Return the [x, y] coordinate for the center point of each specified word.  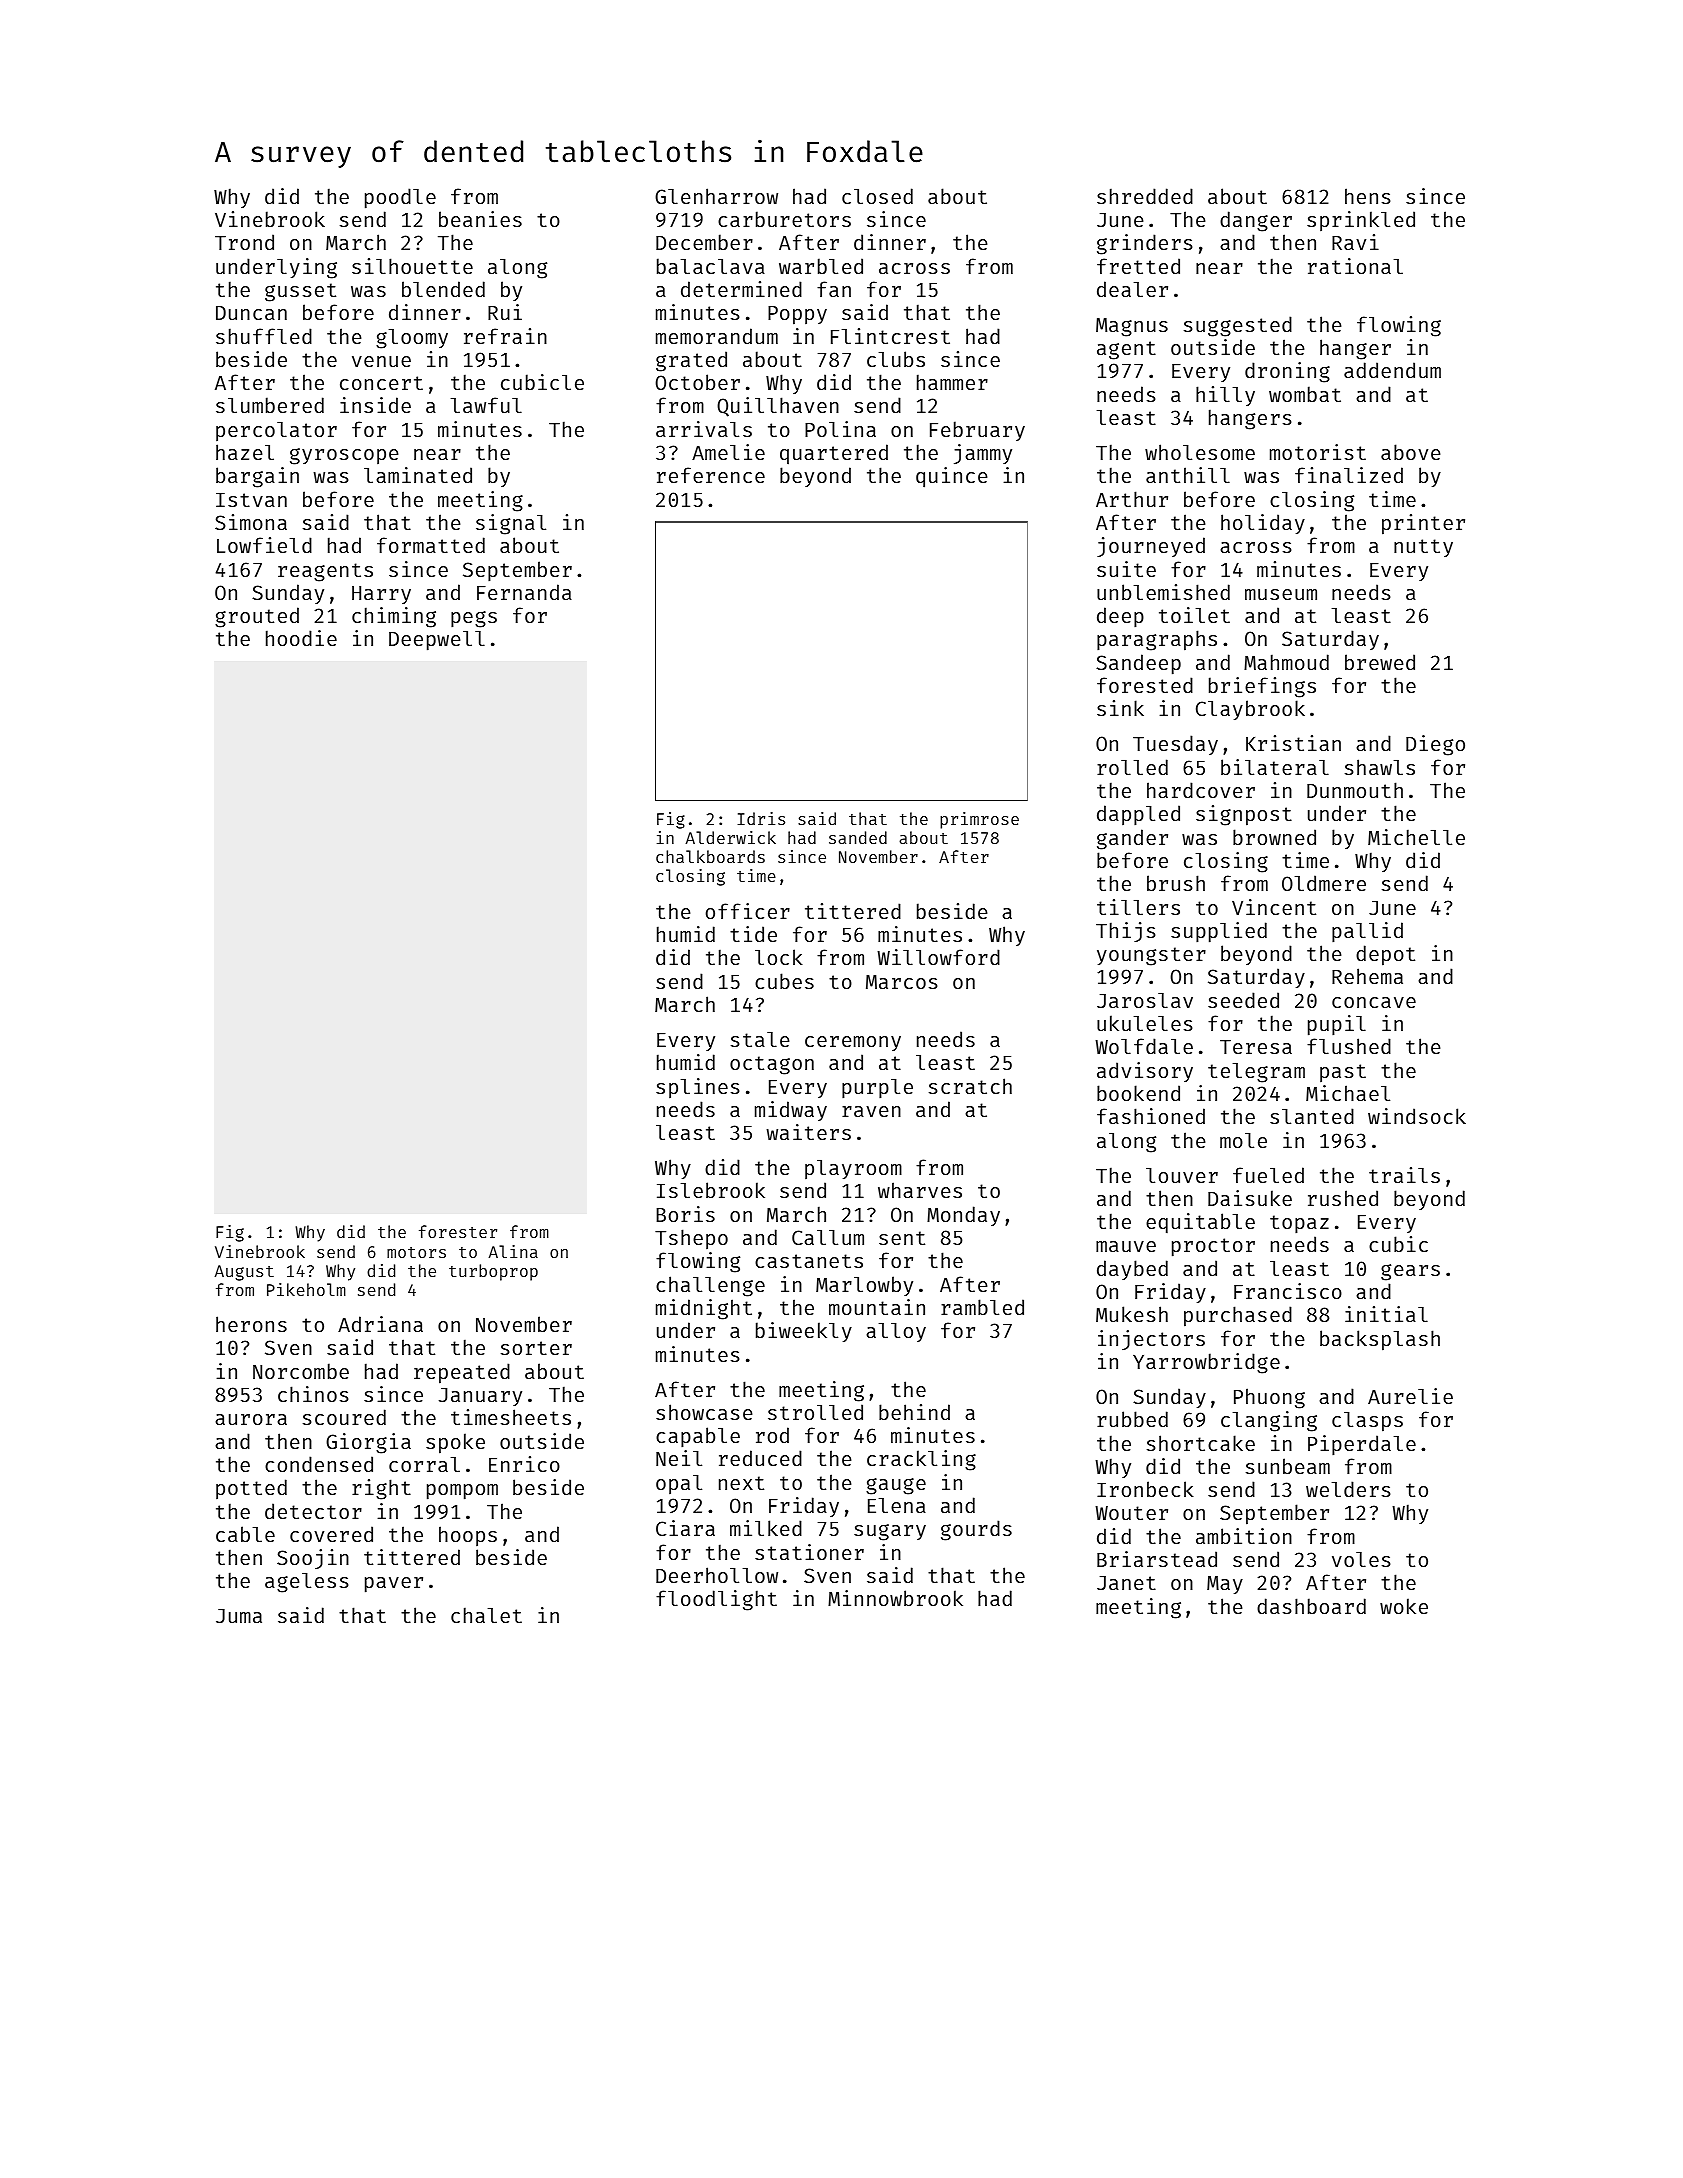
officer [748, 911]
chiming [394, 617]
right [381, 1489]
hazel [245, 452]
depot [1385, 955]
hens [1368, 196]
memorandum [717, 336]
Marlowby [864, 1286]
